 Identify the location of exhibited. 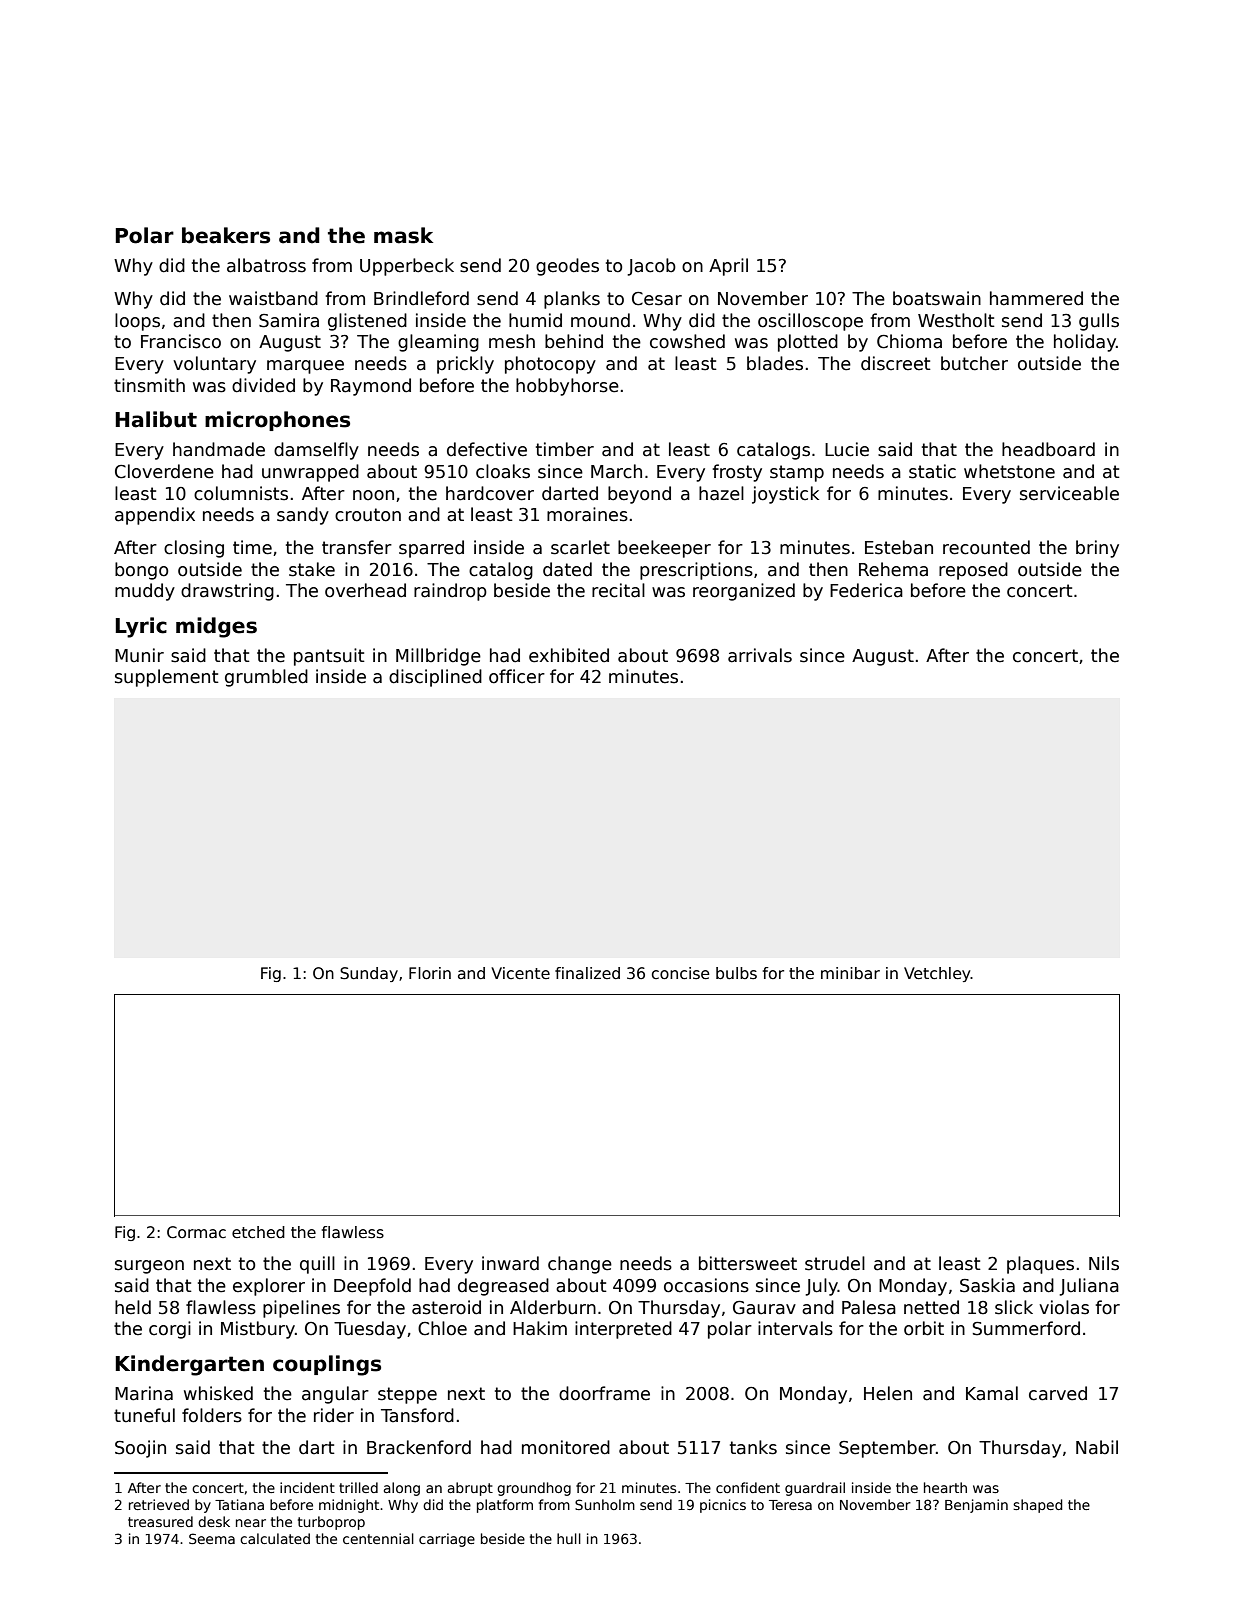
(569, 655).
